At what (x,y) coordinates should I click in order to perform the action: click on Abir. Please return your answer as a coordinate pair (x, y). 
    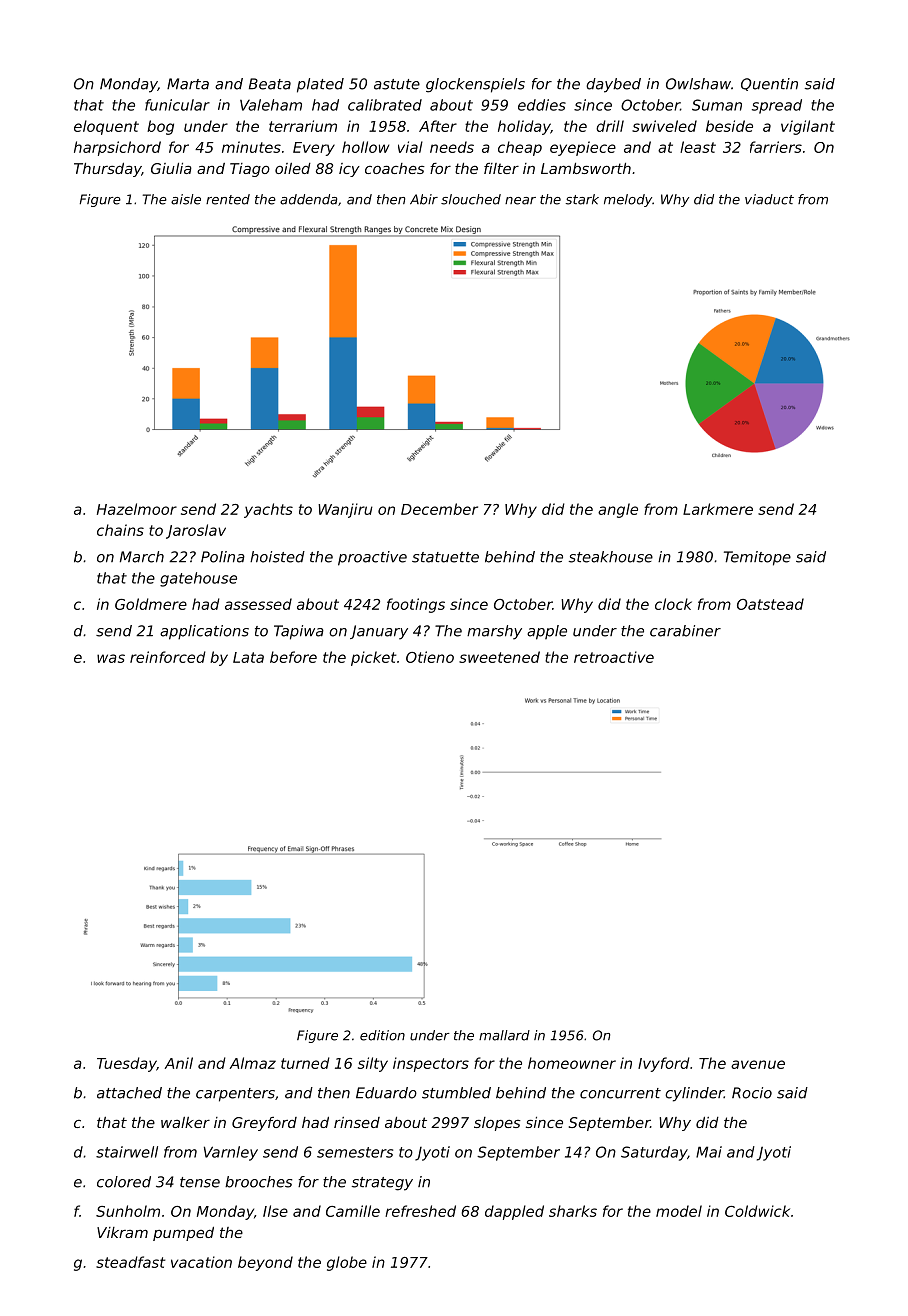
    Looking at the image, I should click on (424, 199).
